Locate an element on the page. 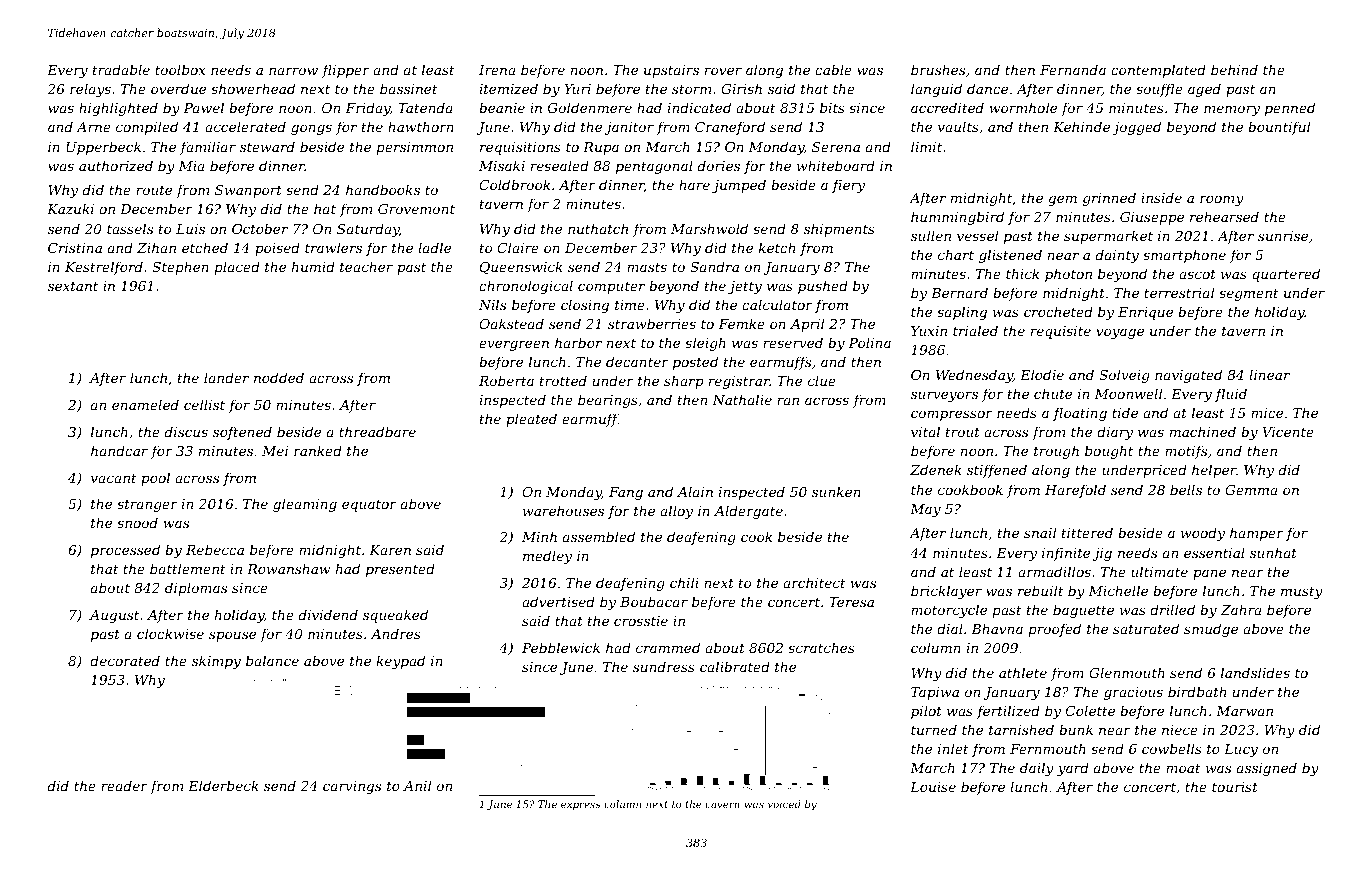 The width and height of the image is (1372, 887). skimpy is located at coordinates (216, 662).
